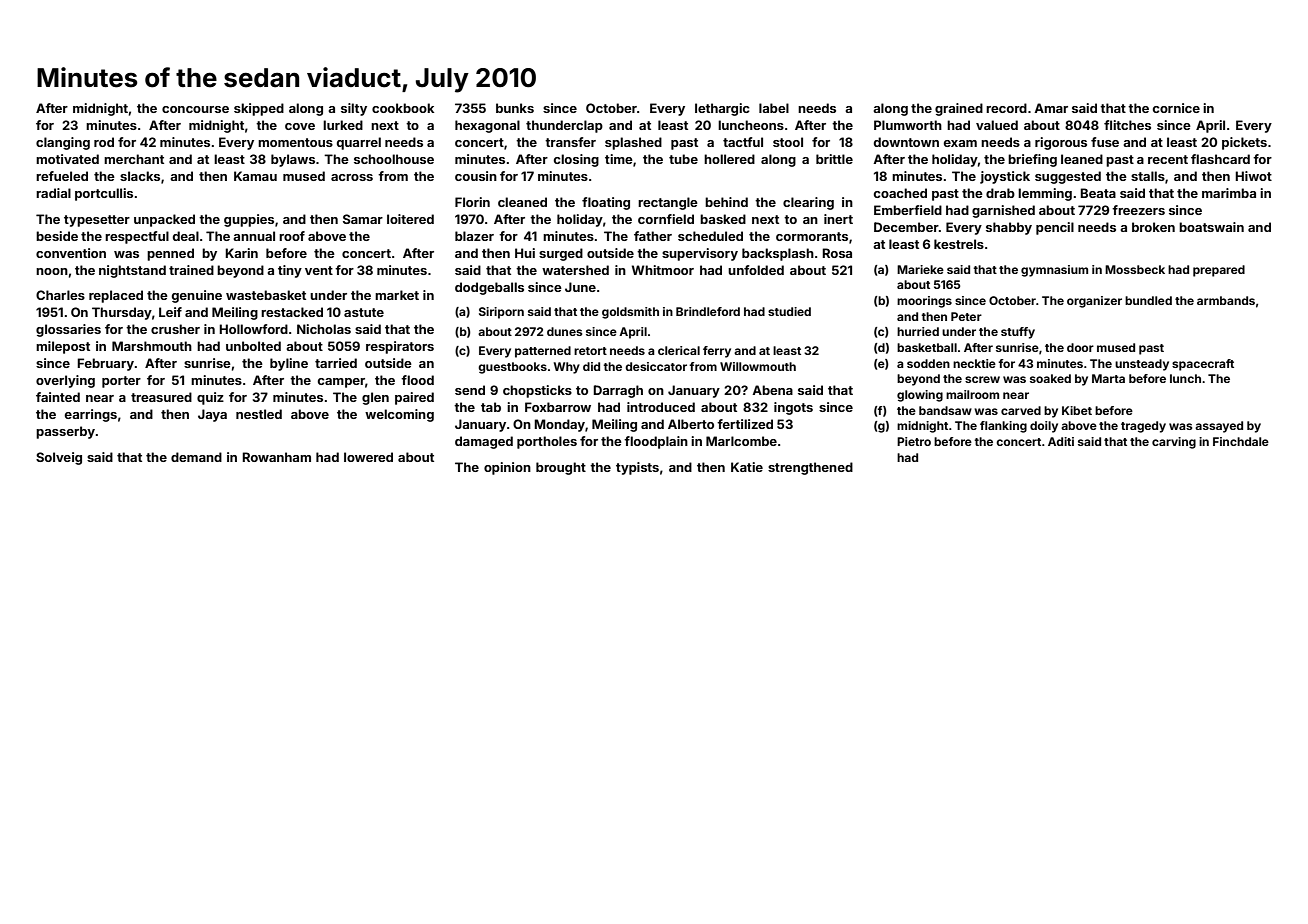 The width and height of the screenshot is (1308, 924). I want to click on porter, so click(121, 382).
